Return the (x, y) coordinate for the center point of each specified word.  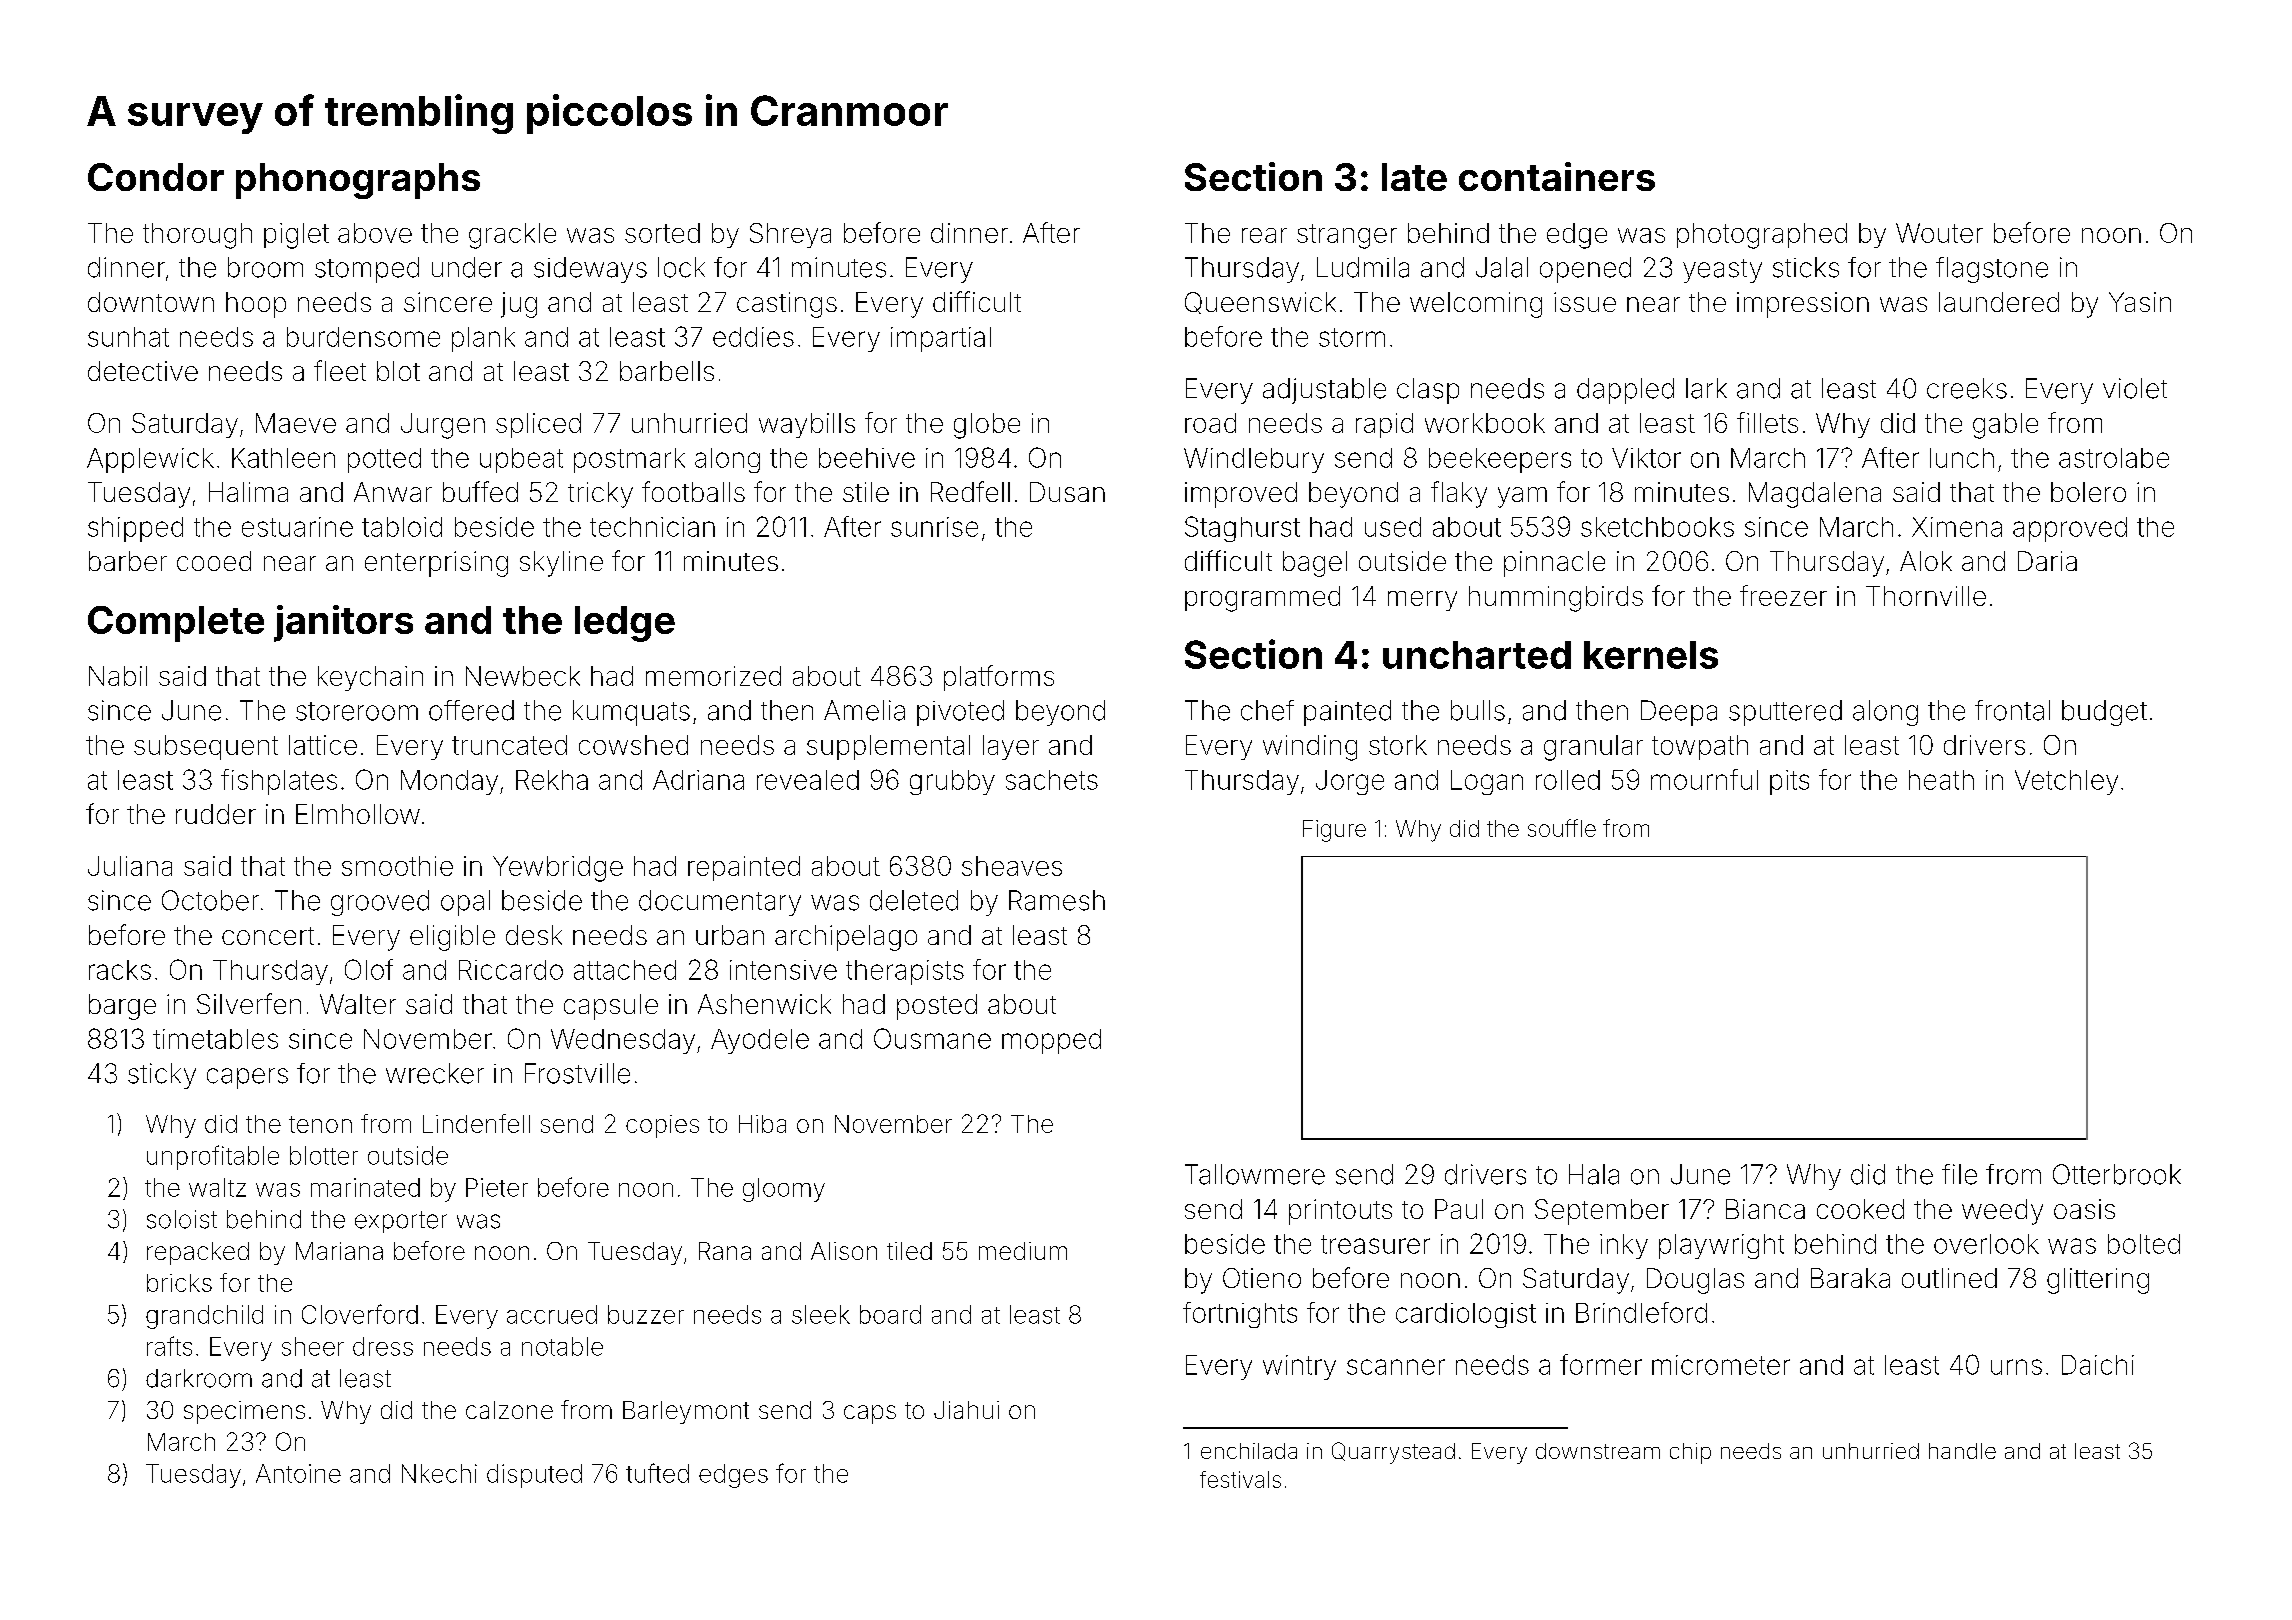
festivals (1240, 1479)
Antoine (298, 1473)
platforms (999, 678)
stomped (367, 270)
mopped (1051, 1041)
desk (534, 935)
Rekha (552, 780)
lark (1706, 388)
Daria (2047, 561)
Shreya (790, 235)
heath (1941, 780)
